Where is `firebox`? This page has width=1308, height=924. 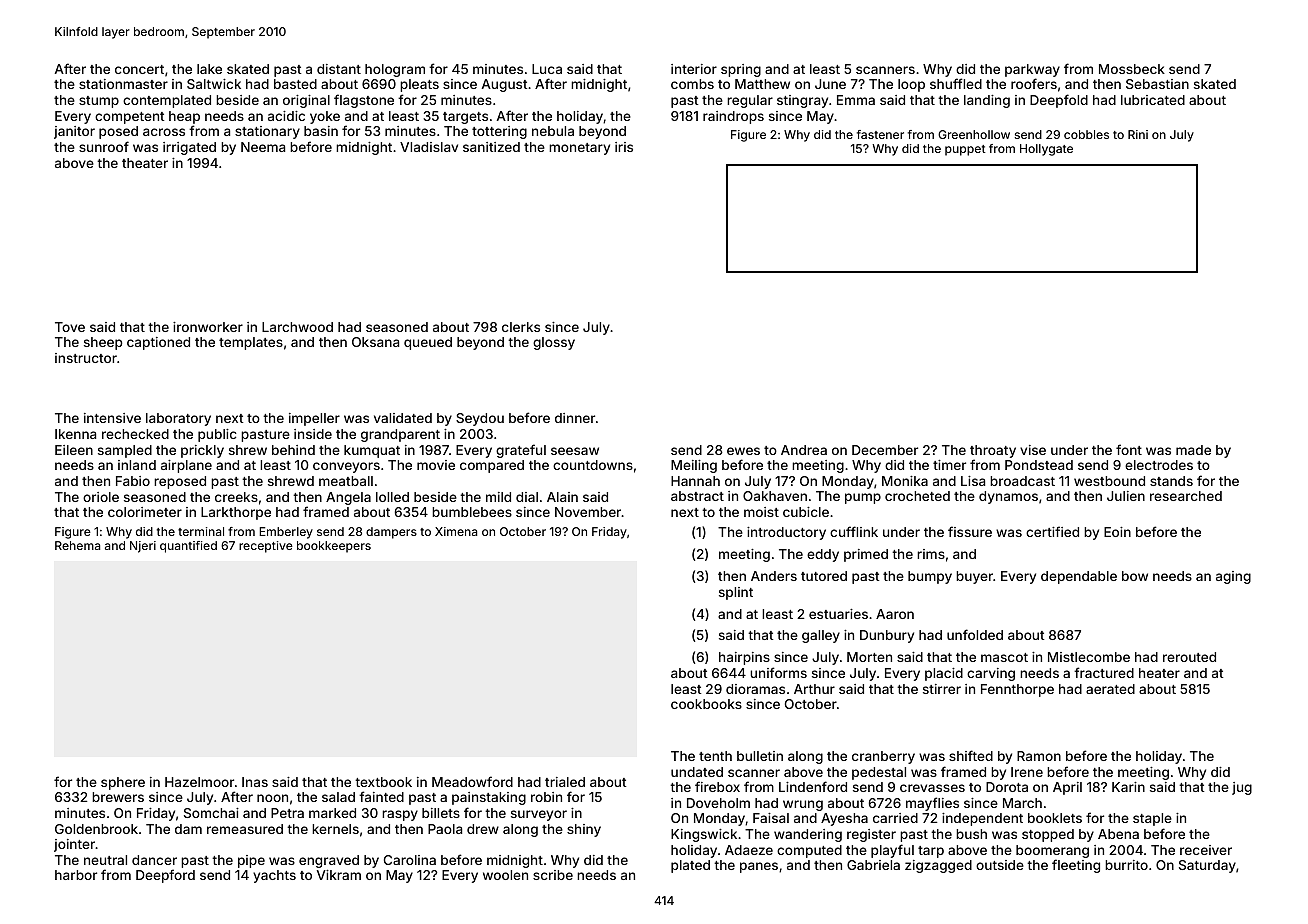
firebox is located at coordinates (717, 786).
